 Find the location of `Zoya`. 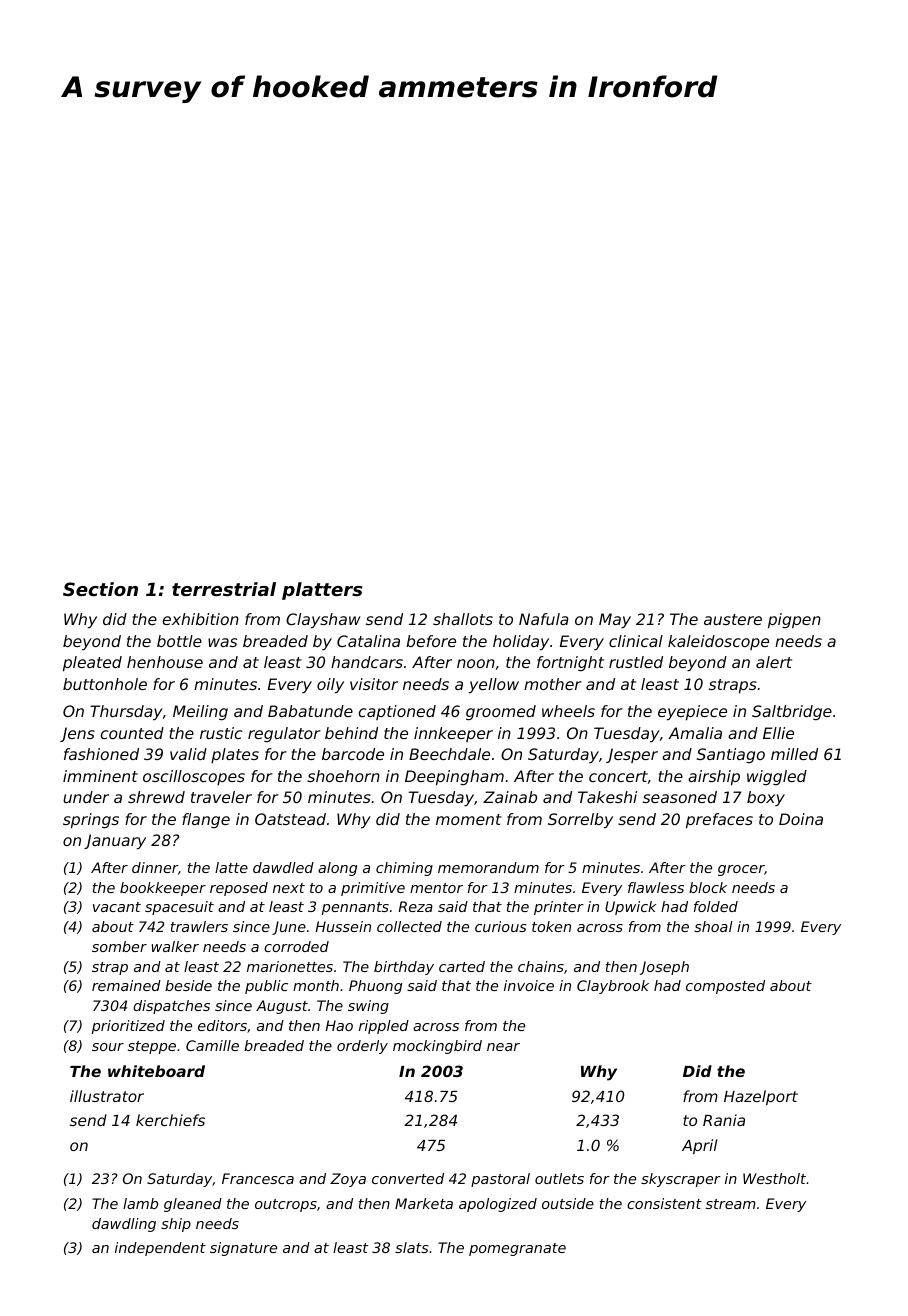

Zoya is located at coordinates (348, 1180).
